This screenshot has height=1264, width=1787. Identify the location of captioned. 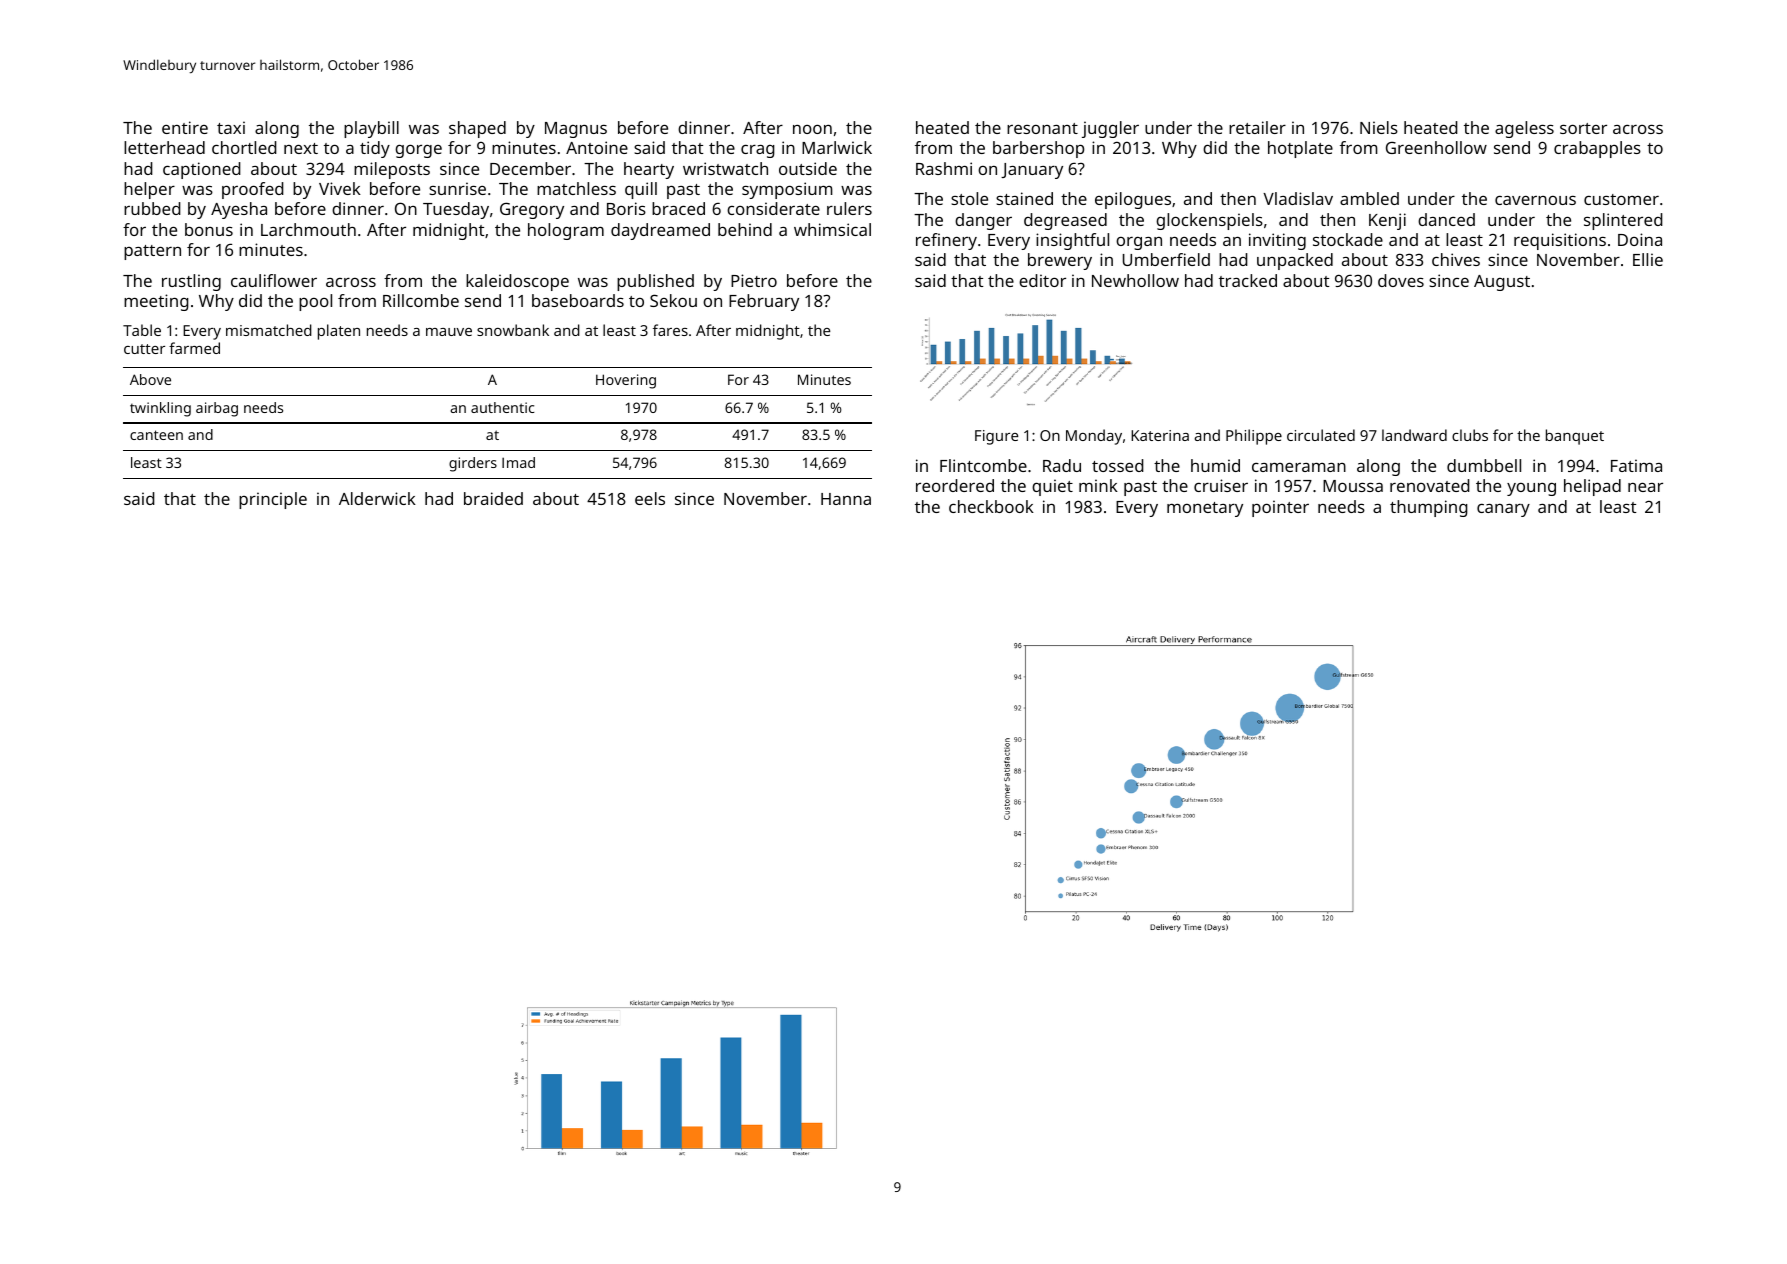
(202, 170).
